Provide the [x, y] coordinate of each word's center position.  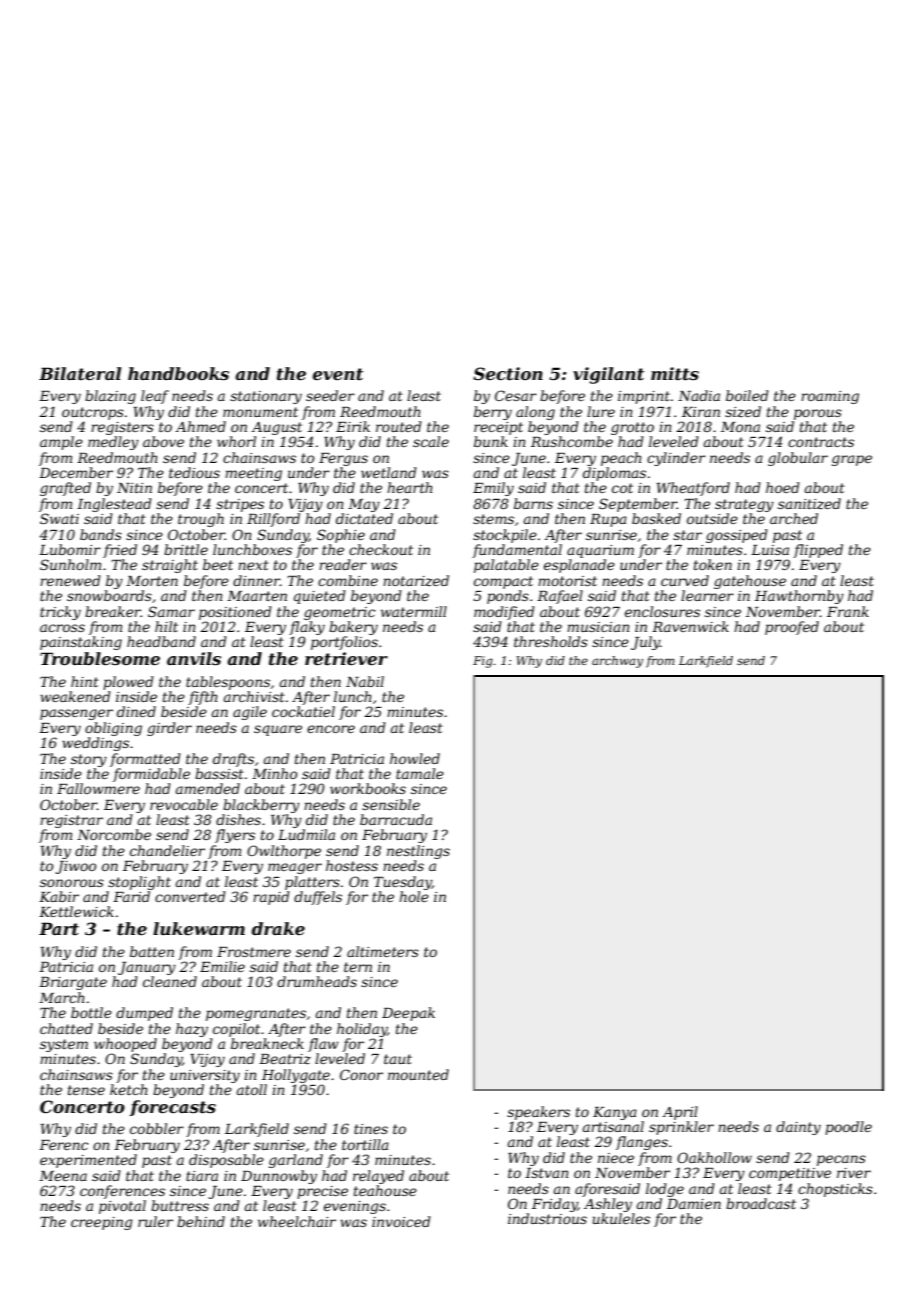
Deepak [408, 1014]
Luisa [770, 550]
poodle [848, 1128]
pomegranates [256, 1014]
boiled [747, 395]
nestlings [418, 852]
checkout [381, 549]
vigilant [608, 375]
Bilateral [80, 373]
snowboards [109, 595]
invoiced [401, 1221]
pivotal [122, 1207]
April [680, 1113]
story [89, 760]
